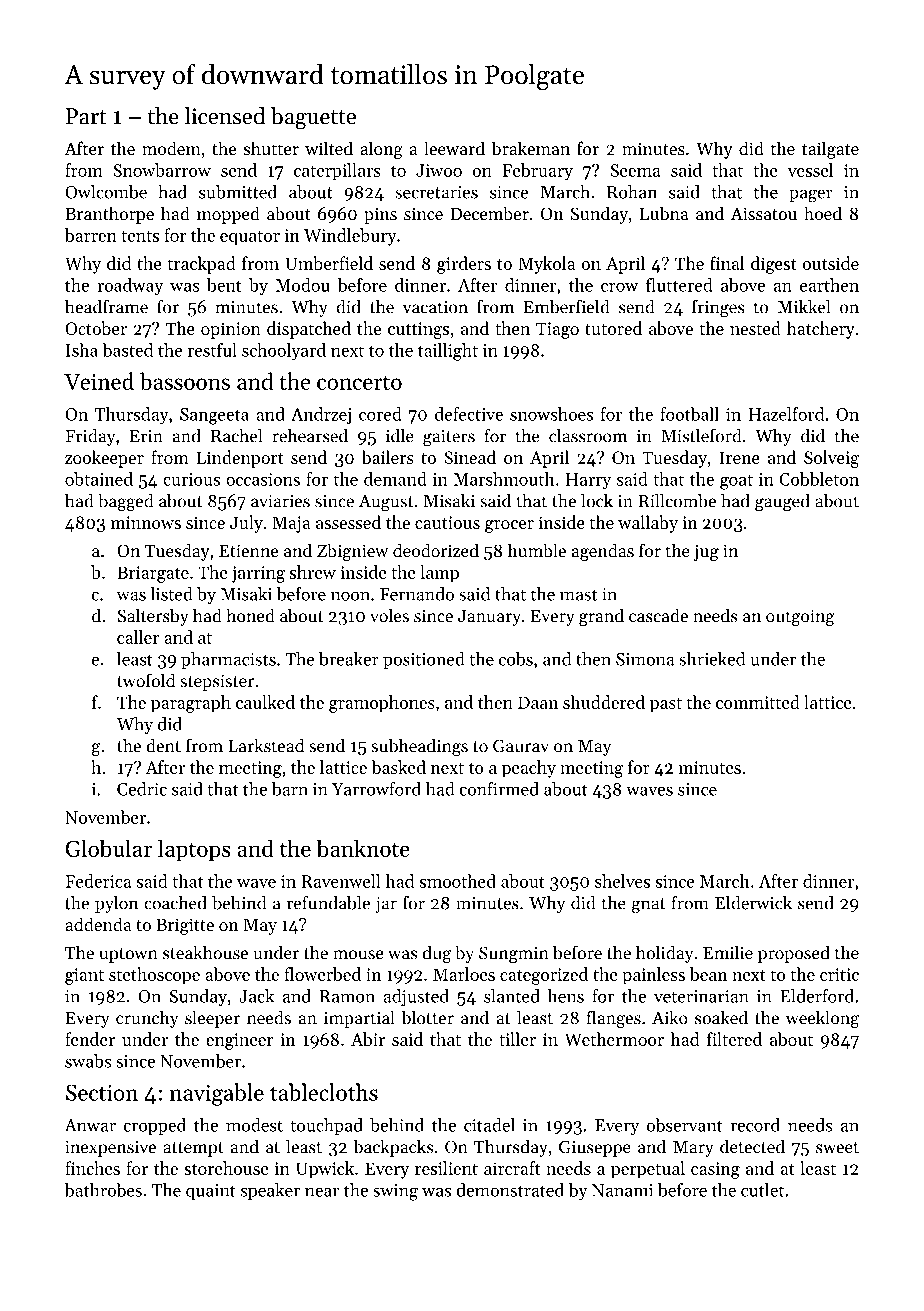 The image size is (924, 1311). What do you see at coordinates (622, 1190) in the page?
I see `Nanami` at bounding box center [622, 1190].
